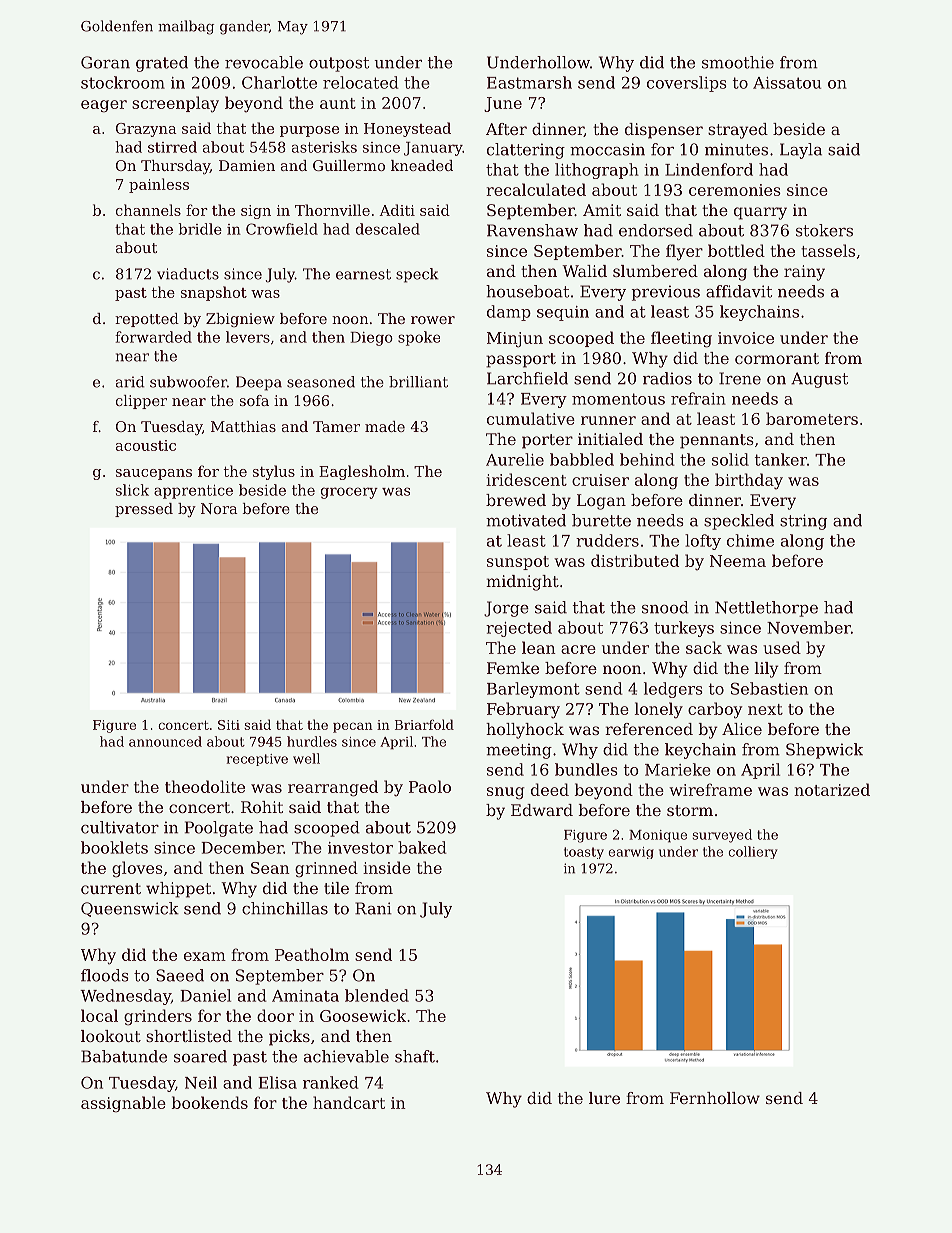  I want to click on smoothie, so click(738, 62).
